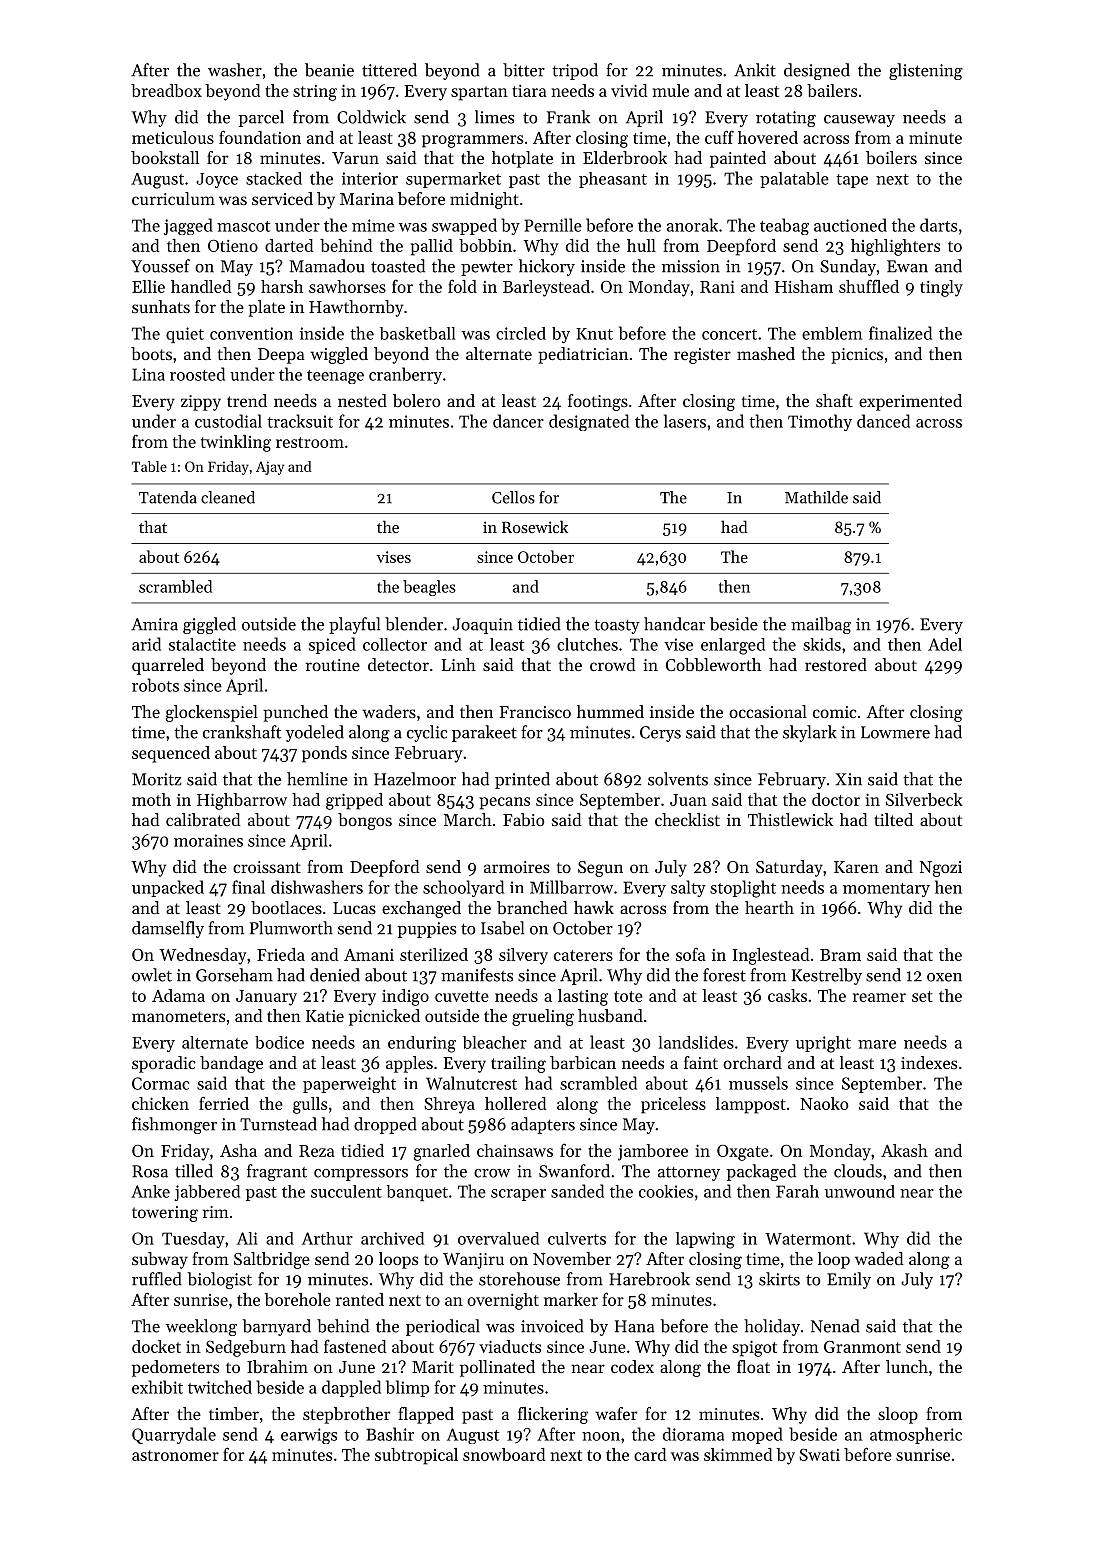 The height and width of the image is (1548, 1094). What do you see at coordinates (395, 644) in the image?
I see `collector` at bounding box center [395, 644].
